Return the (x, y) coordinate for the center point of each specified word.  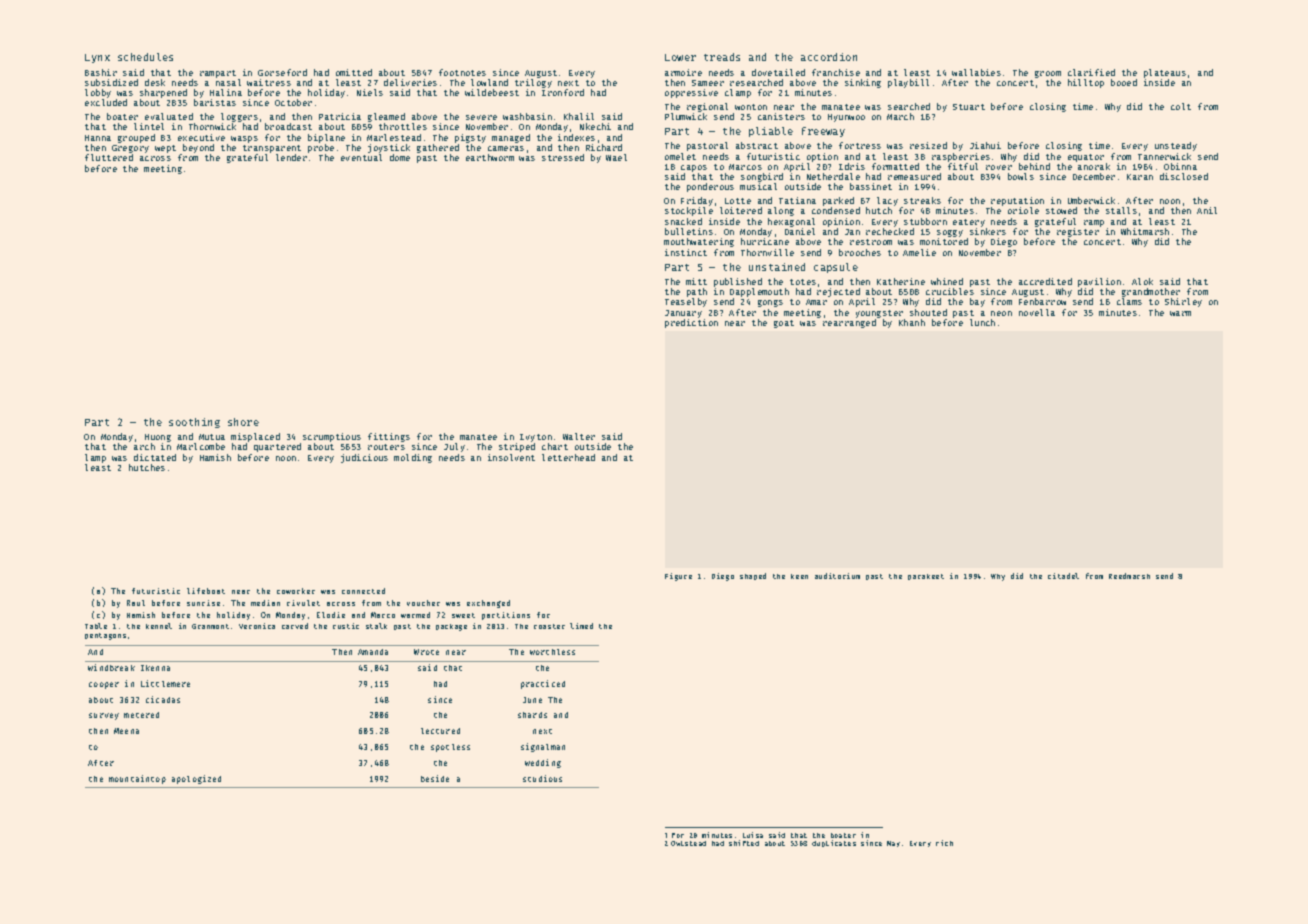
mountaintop (137, 779)
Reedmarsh (1129, 576)
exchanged (488, 604)
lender (291, 157)
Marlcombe (201, 446)
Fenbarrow (1042, 301)
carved (295, 626)
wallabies (976, 72)
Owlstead (688, 843)
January (683, 314)
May (893, 844)
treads (722, 57)
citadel (1063, 576)
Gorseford (282, 72)
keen (799, 576)
